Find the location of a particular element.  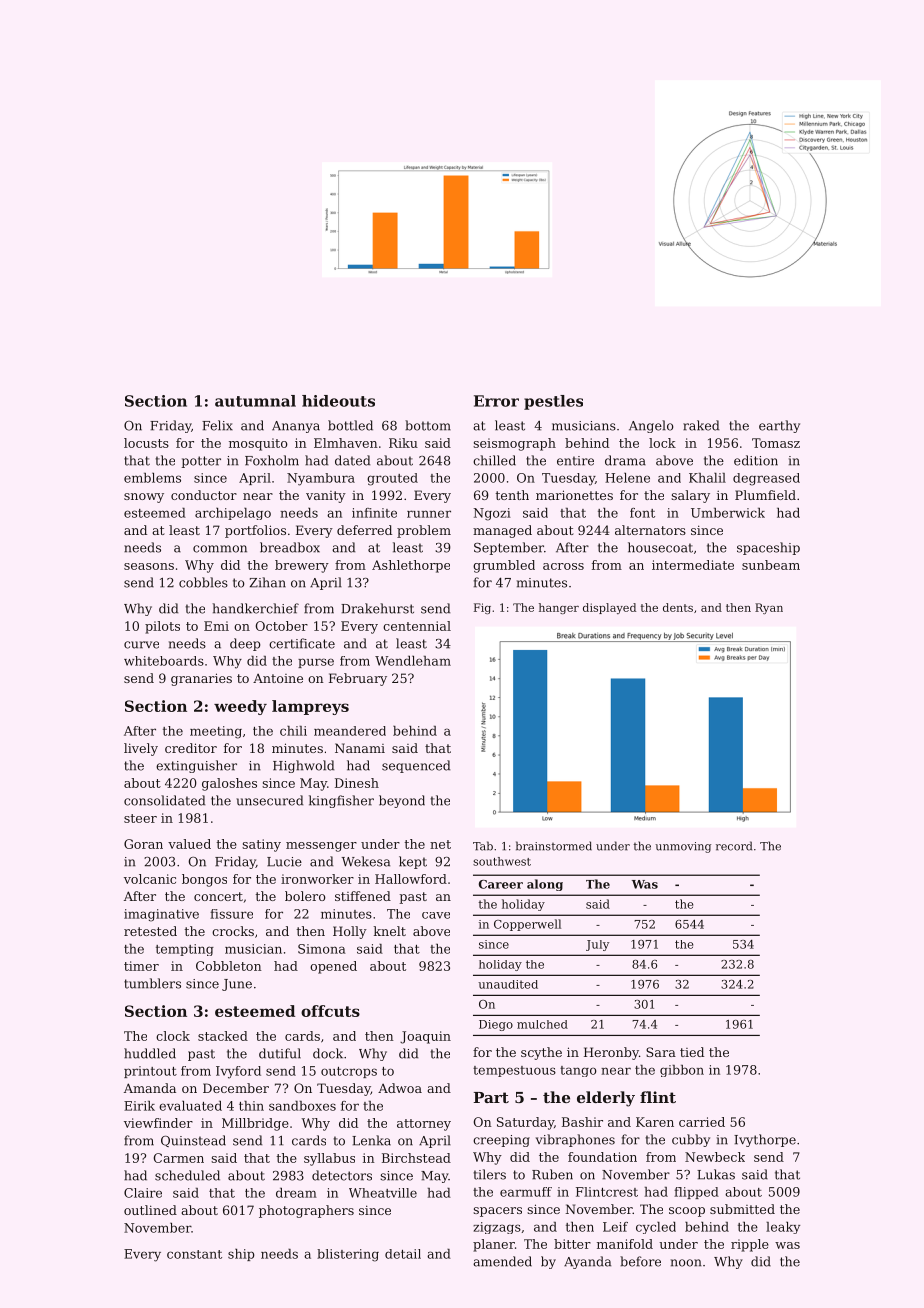

scheduled is located at coordinates (187, 1175).
